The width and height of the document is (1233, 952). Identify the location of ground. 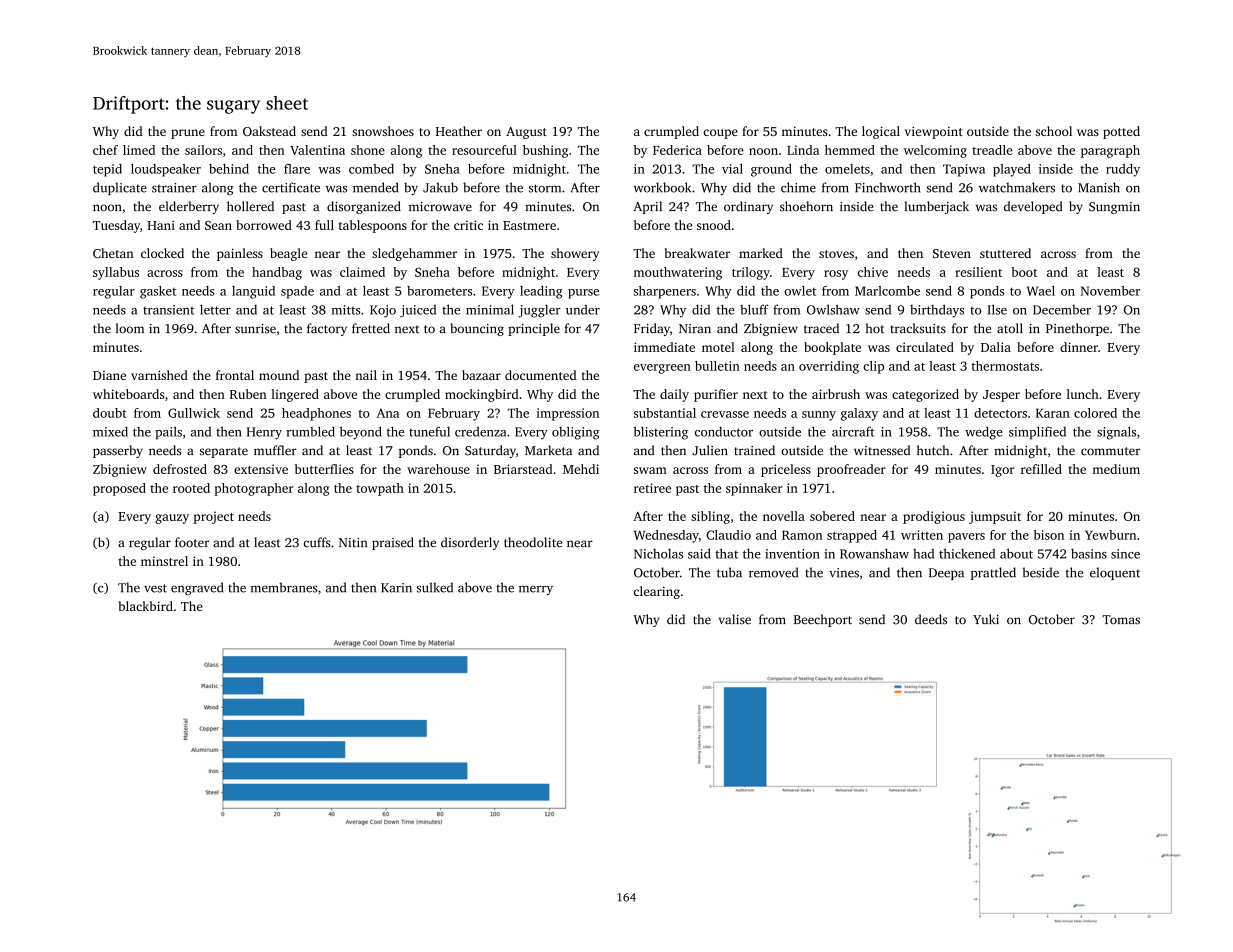
(771, 170).
